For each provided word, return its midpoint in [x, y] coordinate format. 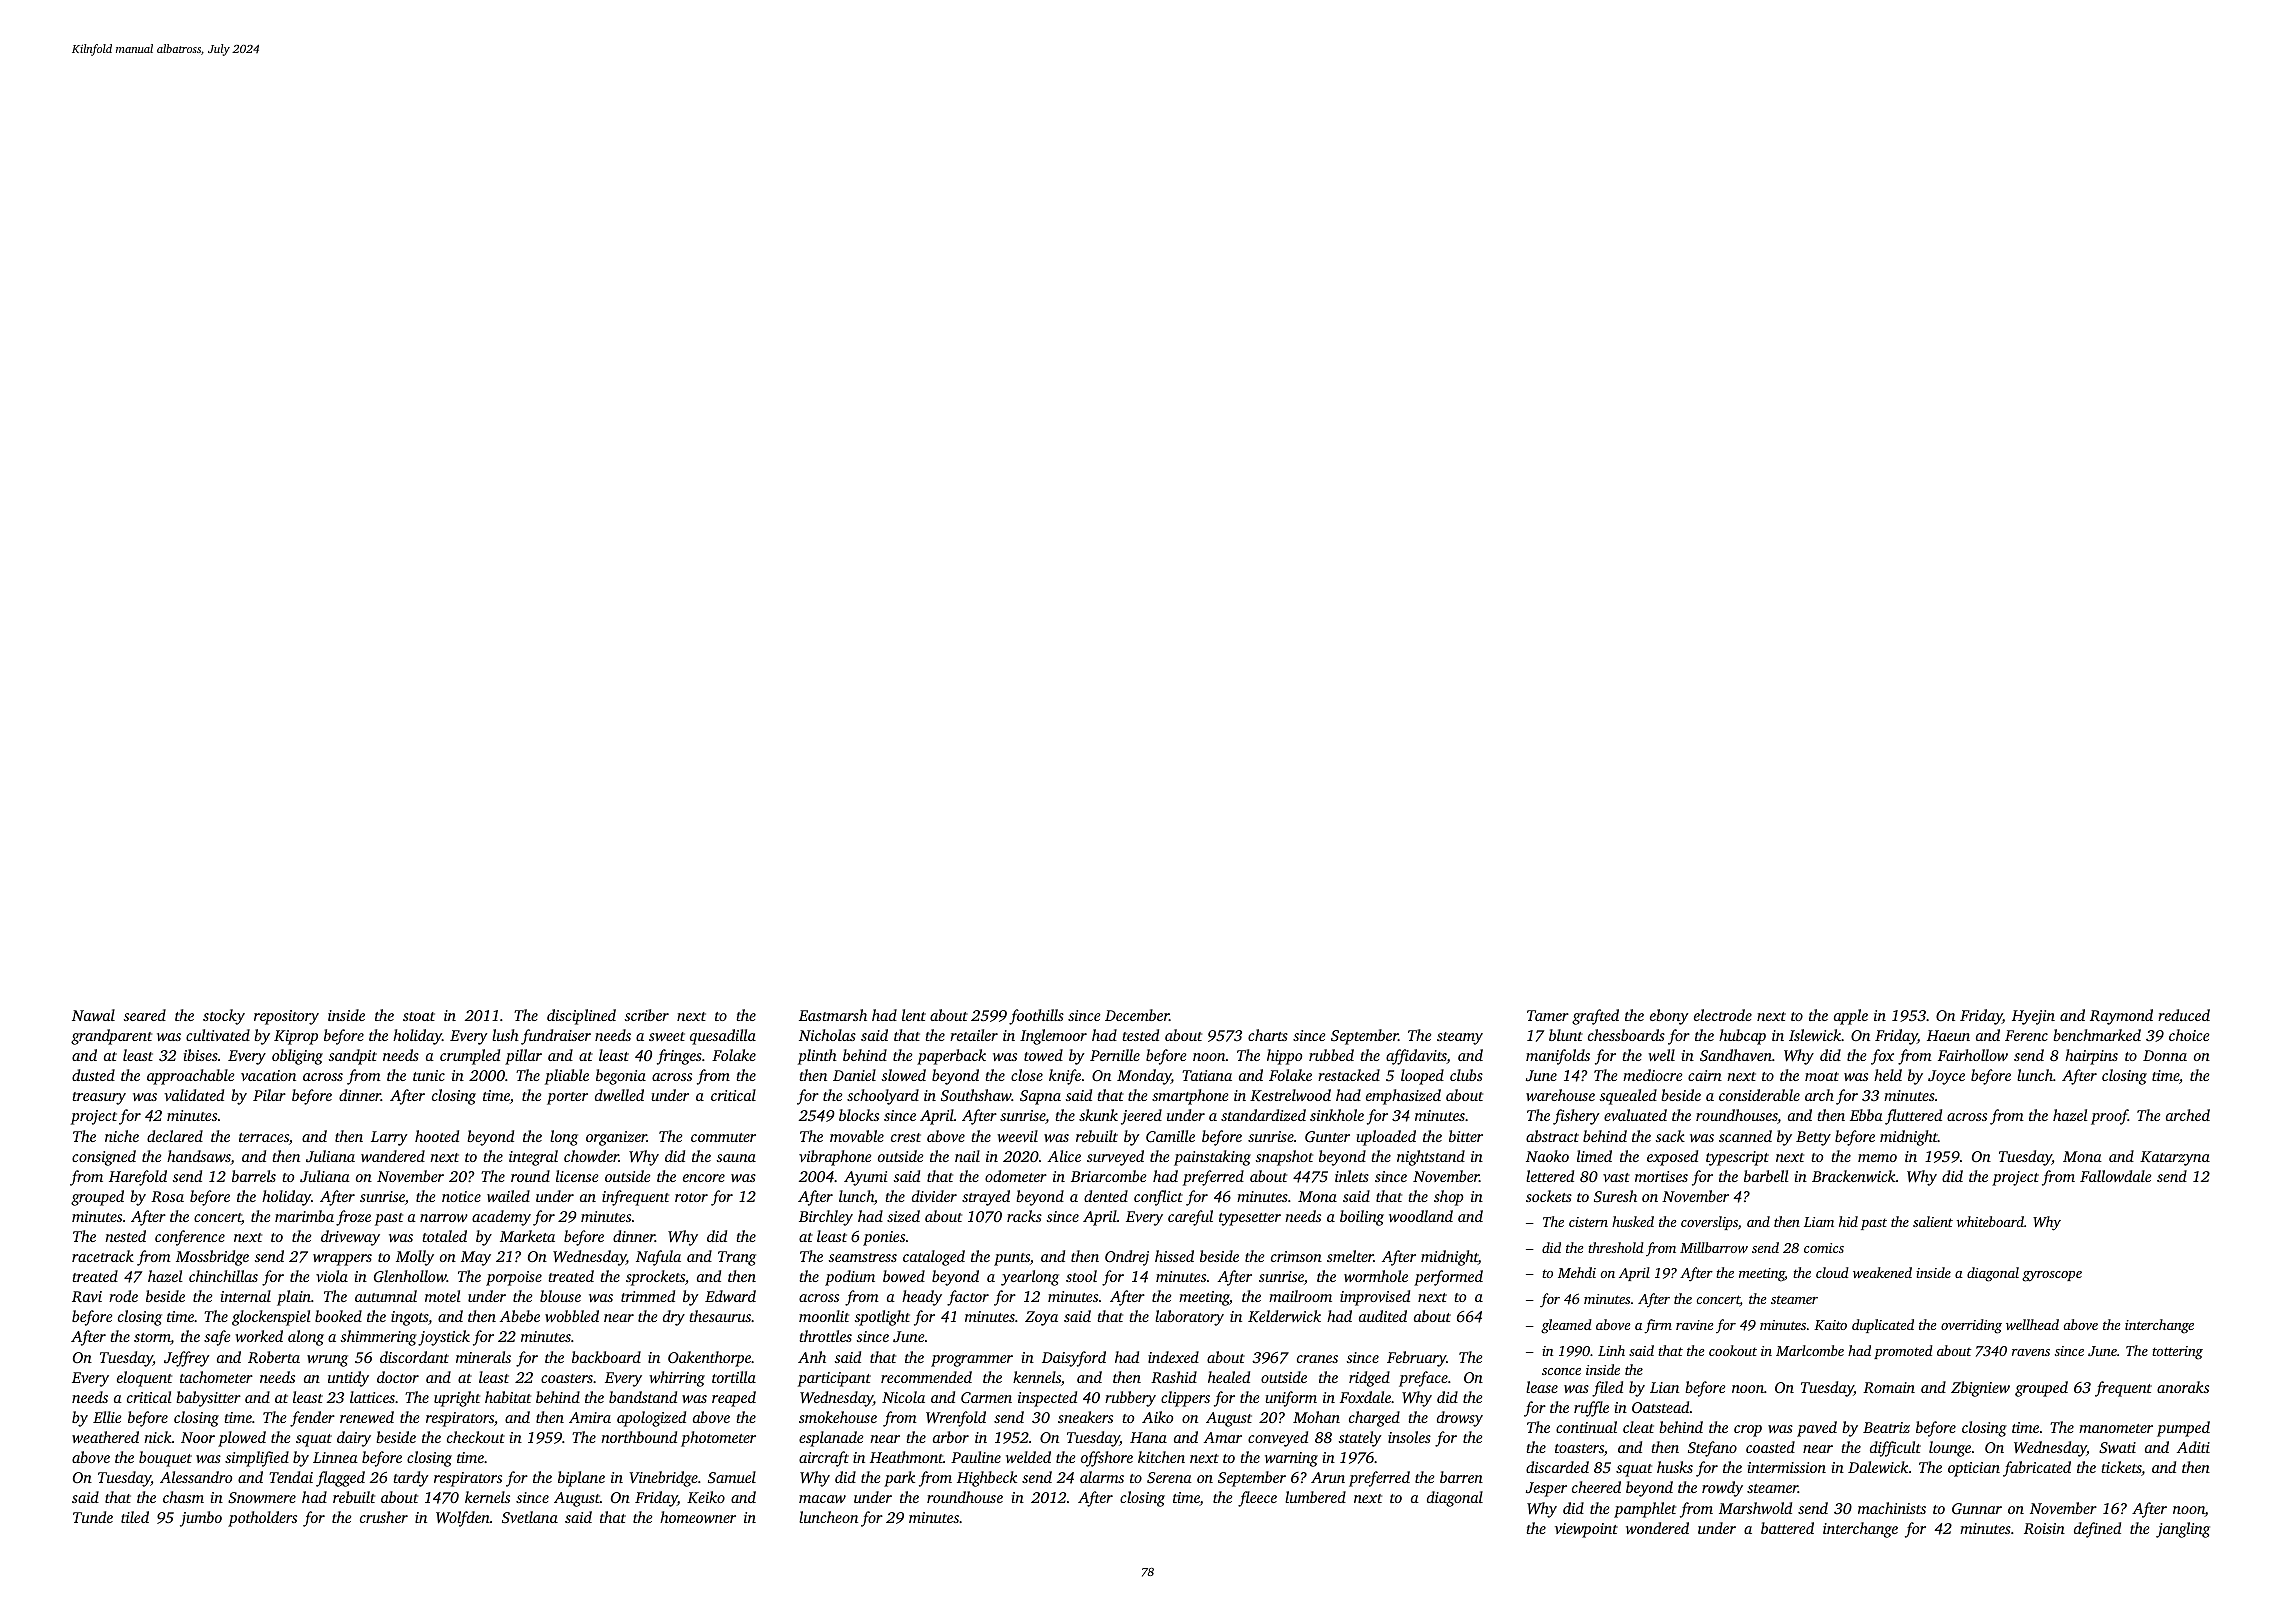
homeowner [698, 1517]
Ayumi [866, 1178]
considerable [1759, 1095]
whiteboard [1990, 1221]
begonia [621, 1077]
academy [501, 1218]
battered [1787, 1528]
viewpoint [1586, 1530]
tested [1140, 1035]
